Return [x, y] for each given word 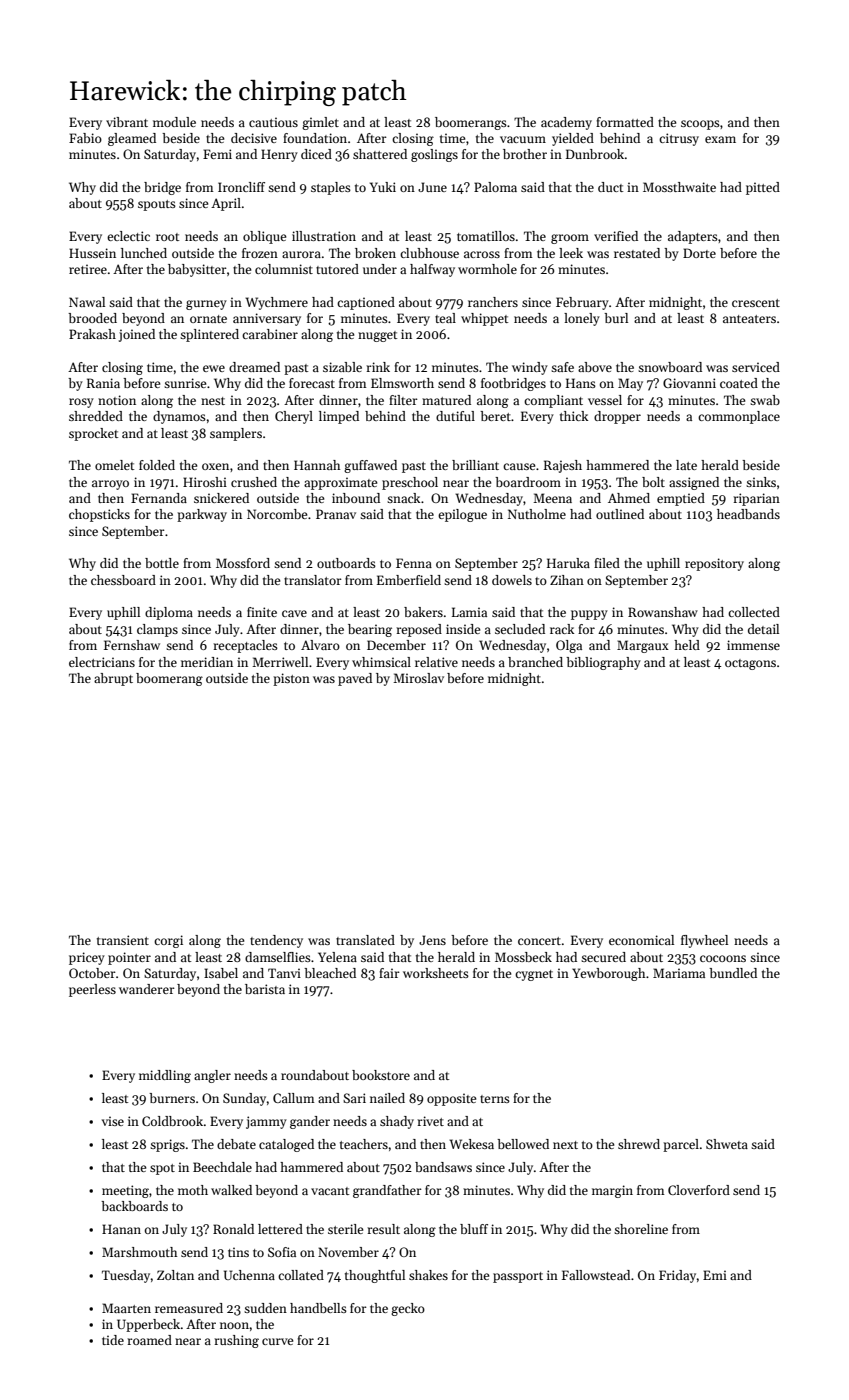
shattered [380, 154]
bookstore [381, 1075]
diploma [169, 613]
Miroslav [418, 678]
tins [238, 1252]
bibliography [603, 663]
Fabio [85, 138]
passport [518, 1277]
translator [313, 580]
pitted [763, 188]
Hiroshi [205, 482]
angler [212, 1076]
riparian [756, 499]
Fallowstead [596, 1275]
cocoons [723, 958]
